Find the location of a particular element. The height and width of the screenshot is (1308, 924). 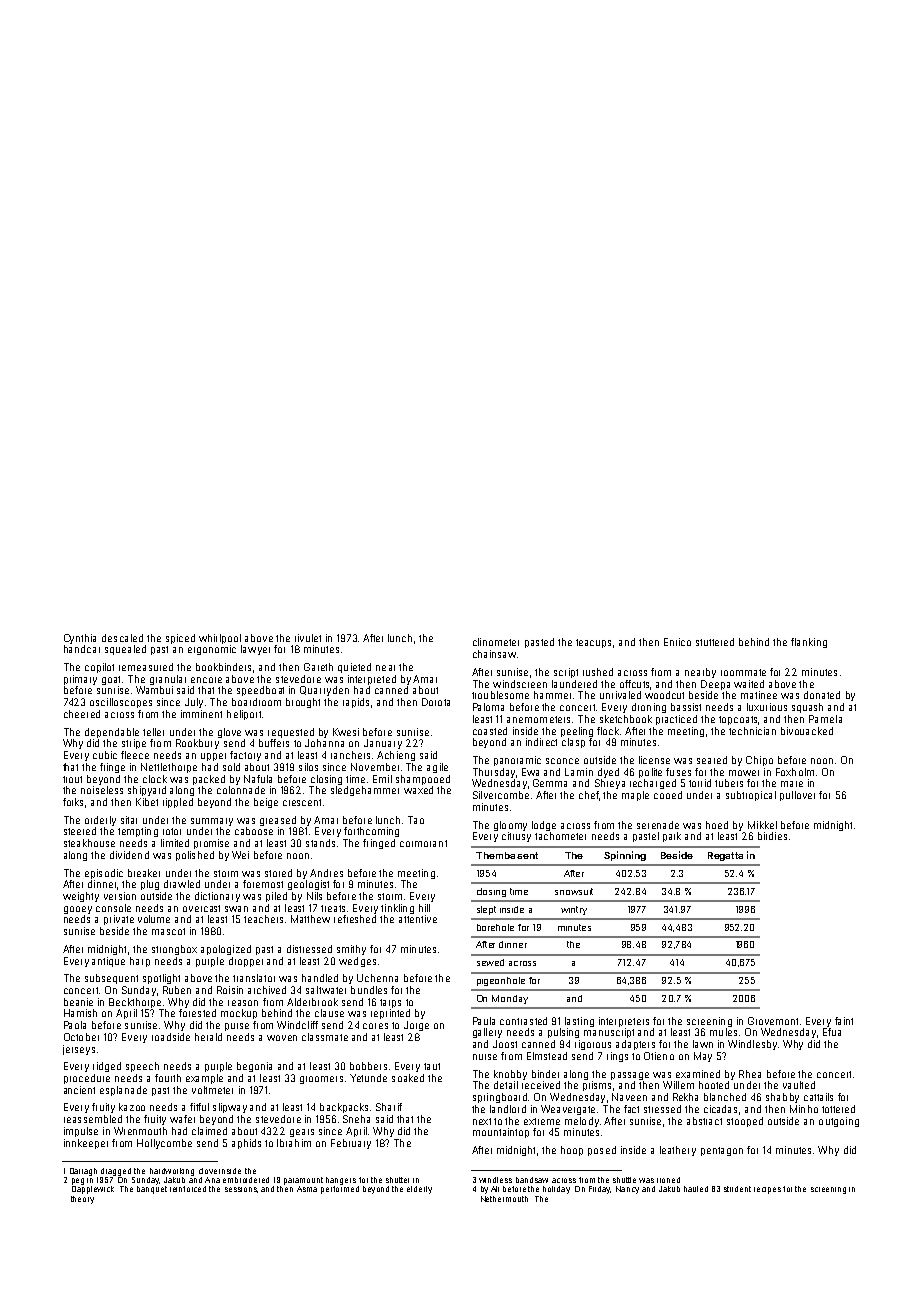

sold is located at coordinates (231, 767).
